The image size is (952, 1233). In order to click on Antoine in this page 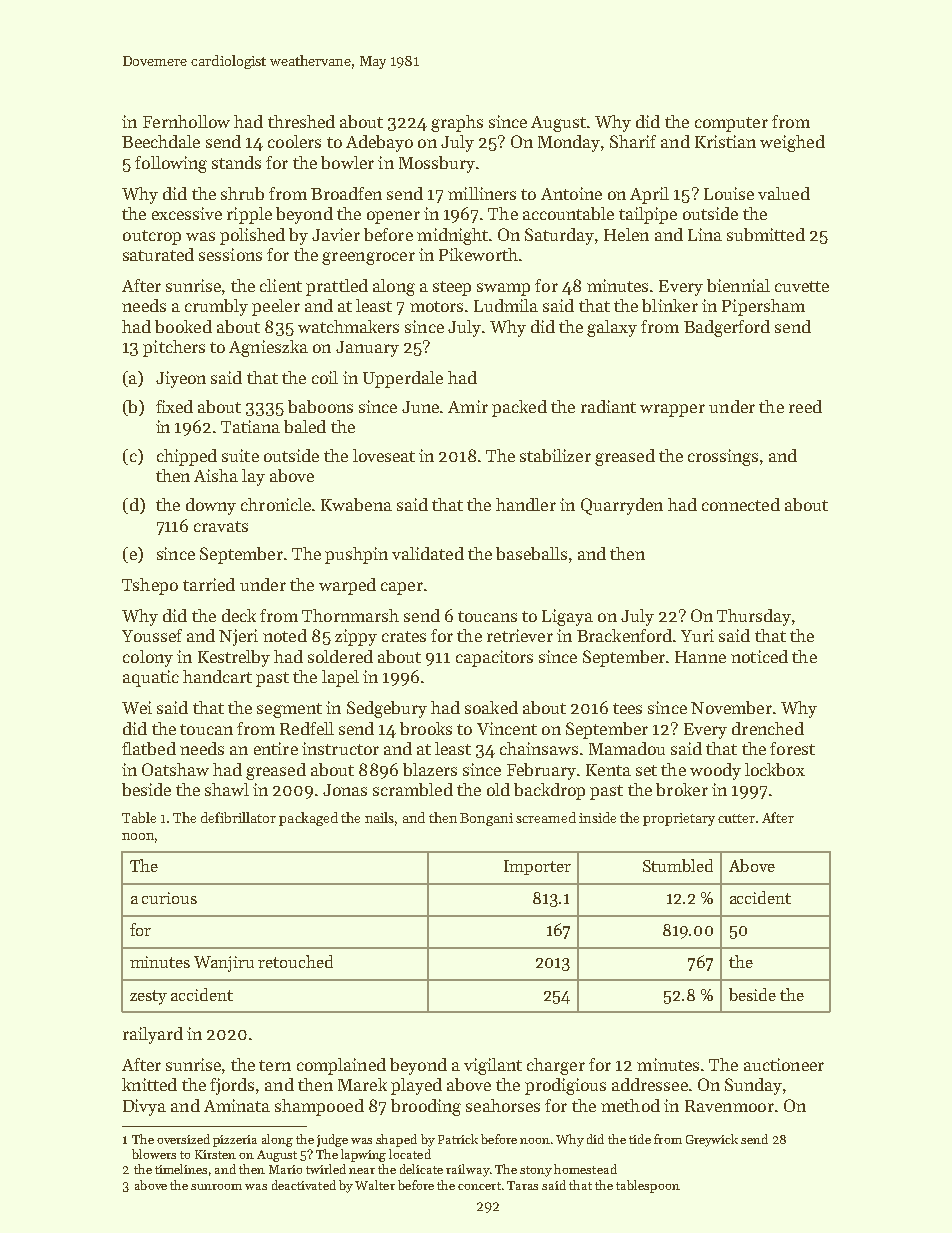, I will do `click(571, 193)`.
